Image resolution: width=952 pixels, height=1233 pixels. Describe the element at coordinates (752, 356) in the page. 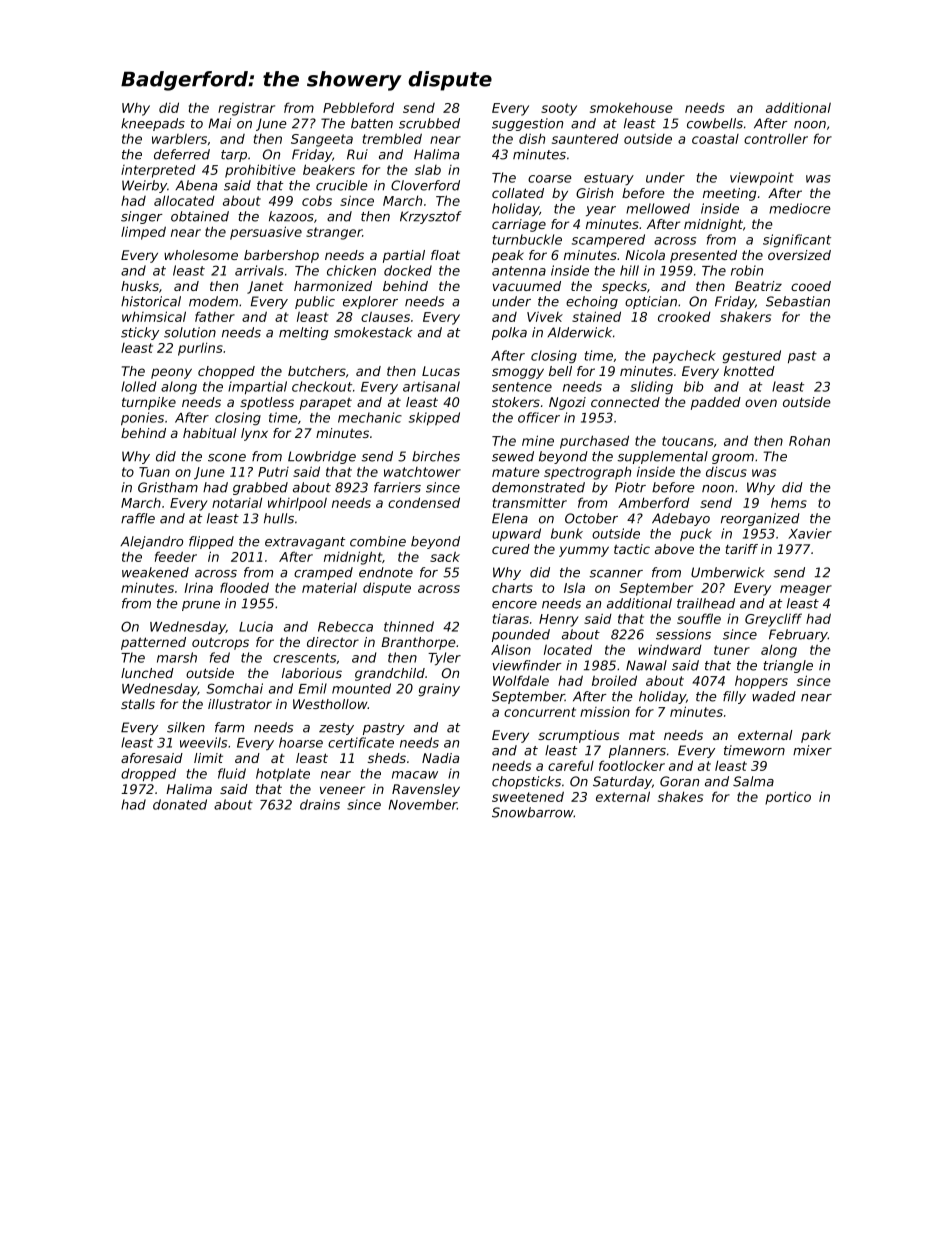

I see `gestured` at that location.
